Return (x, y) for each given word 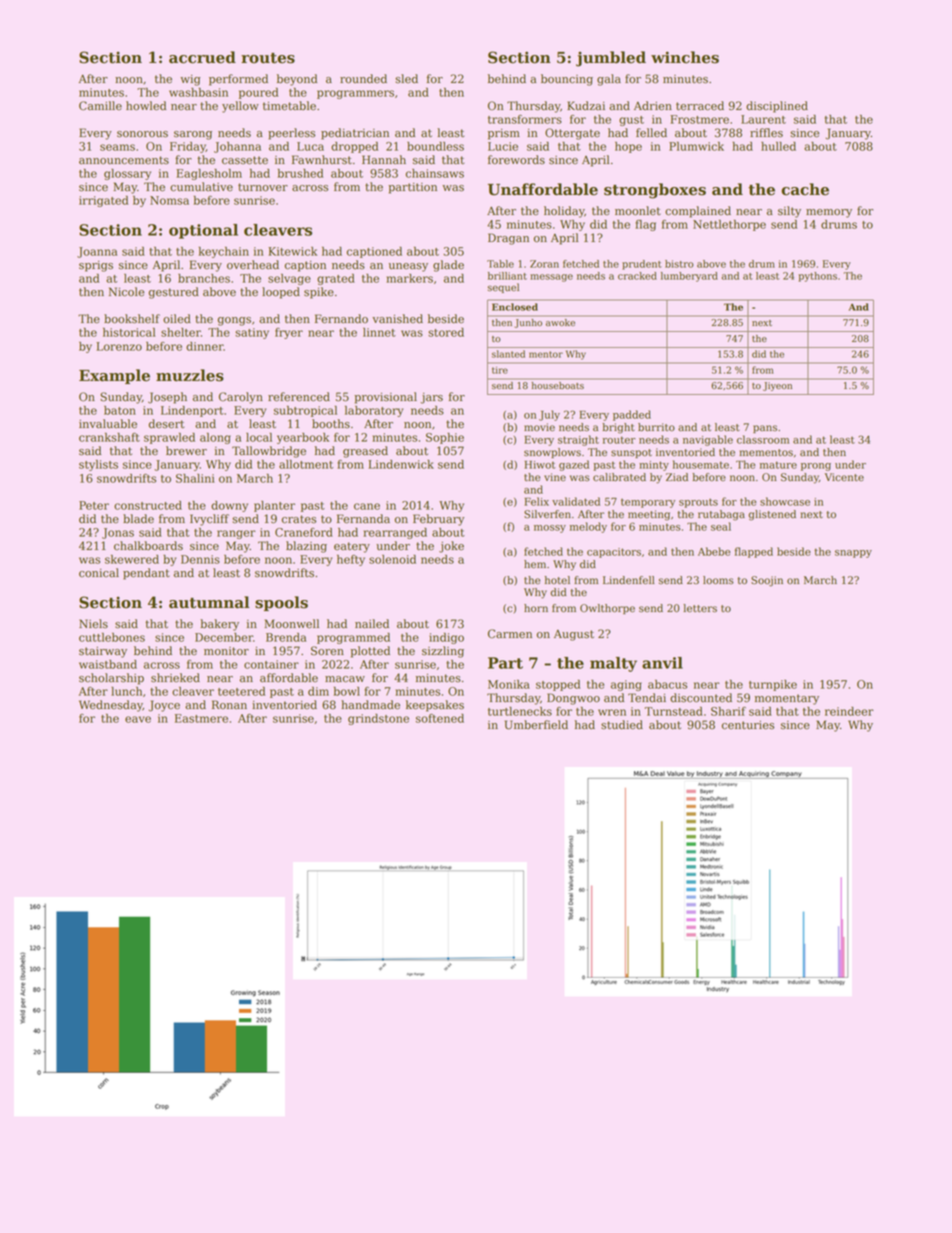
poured (258, 93)
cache (805, 189)
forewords (516, 160)
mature (778, 465)
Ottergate (572, 134)
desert (167, 424)
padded (632, 415)
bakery (219, 625)
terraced (700, 106)
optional (203, 231)
